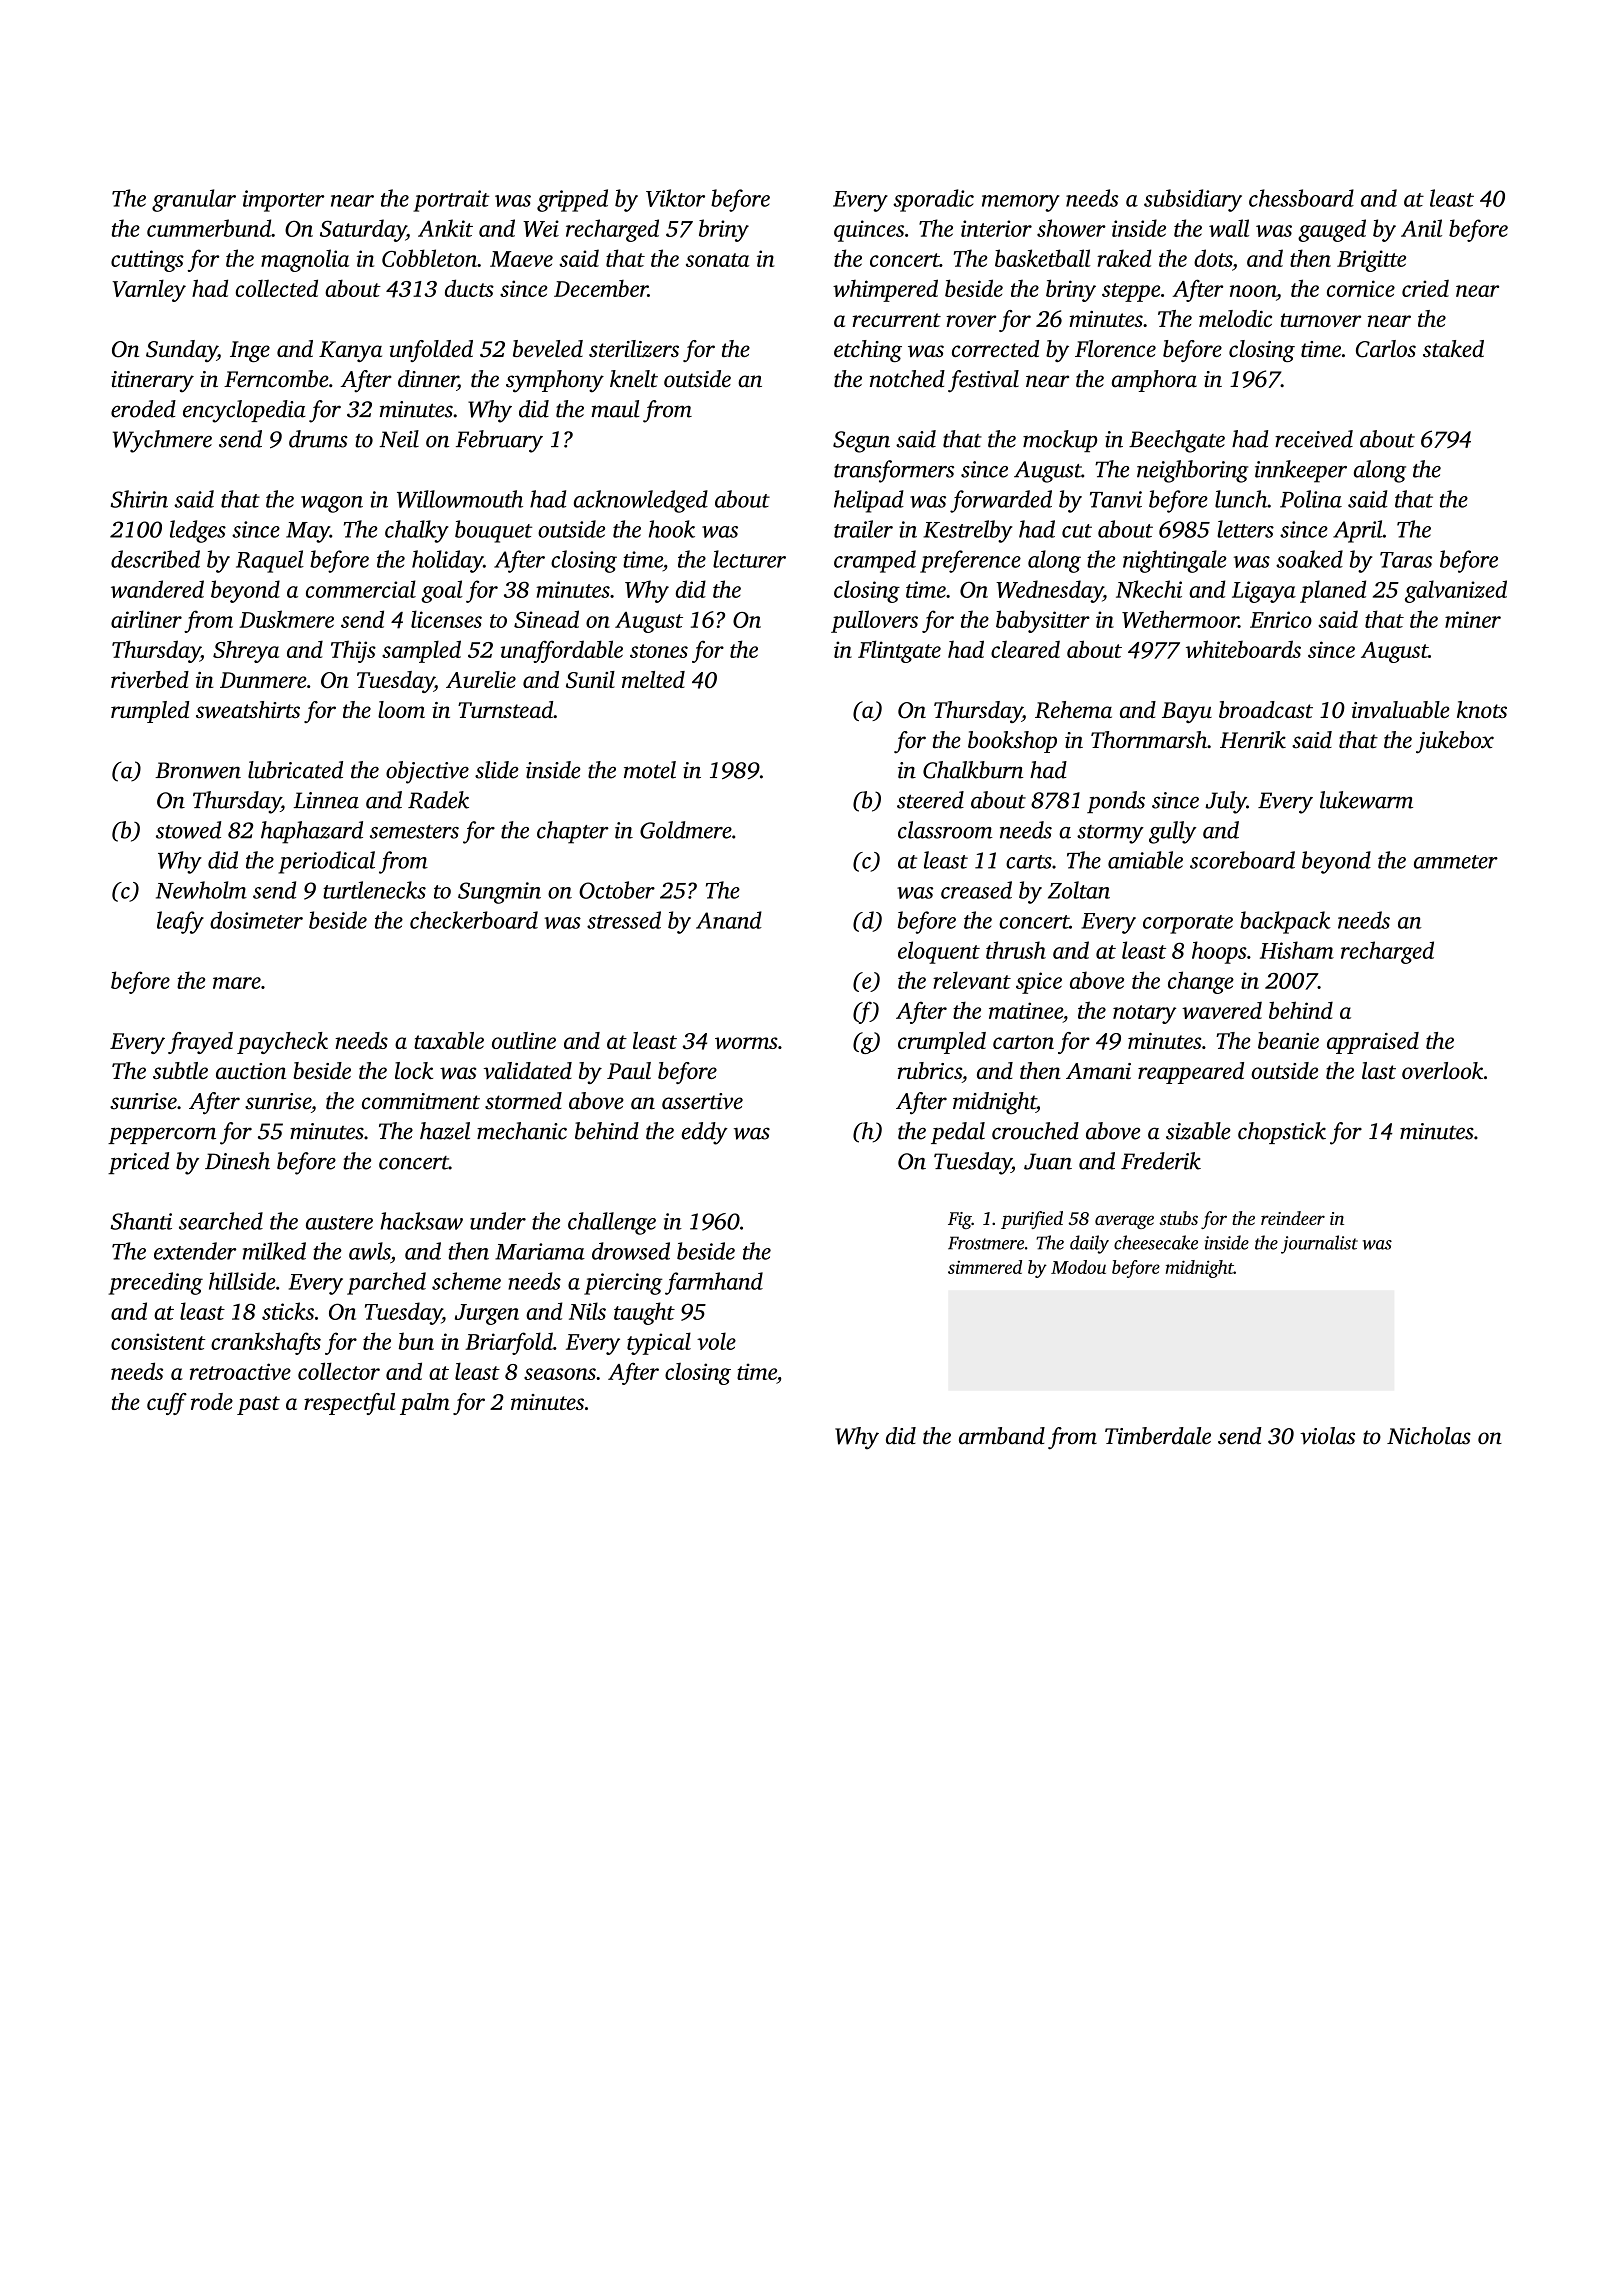  What do you see at coordinates (181, 351) in the screenshot?
I see `Sunday` at bounding box center [181, 351].
